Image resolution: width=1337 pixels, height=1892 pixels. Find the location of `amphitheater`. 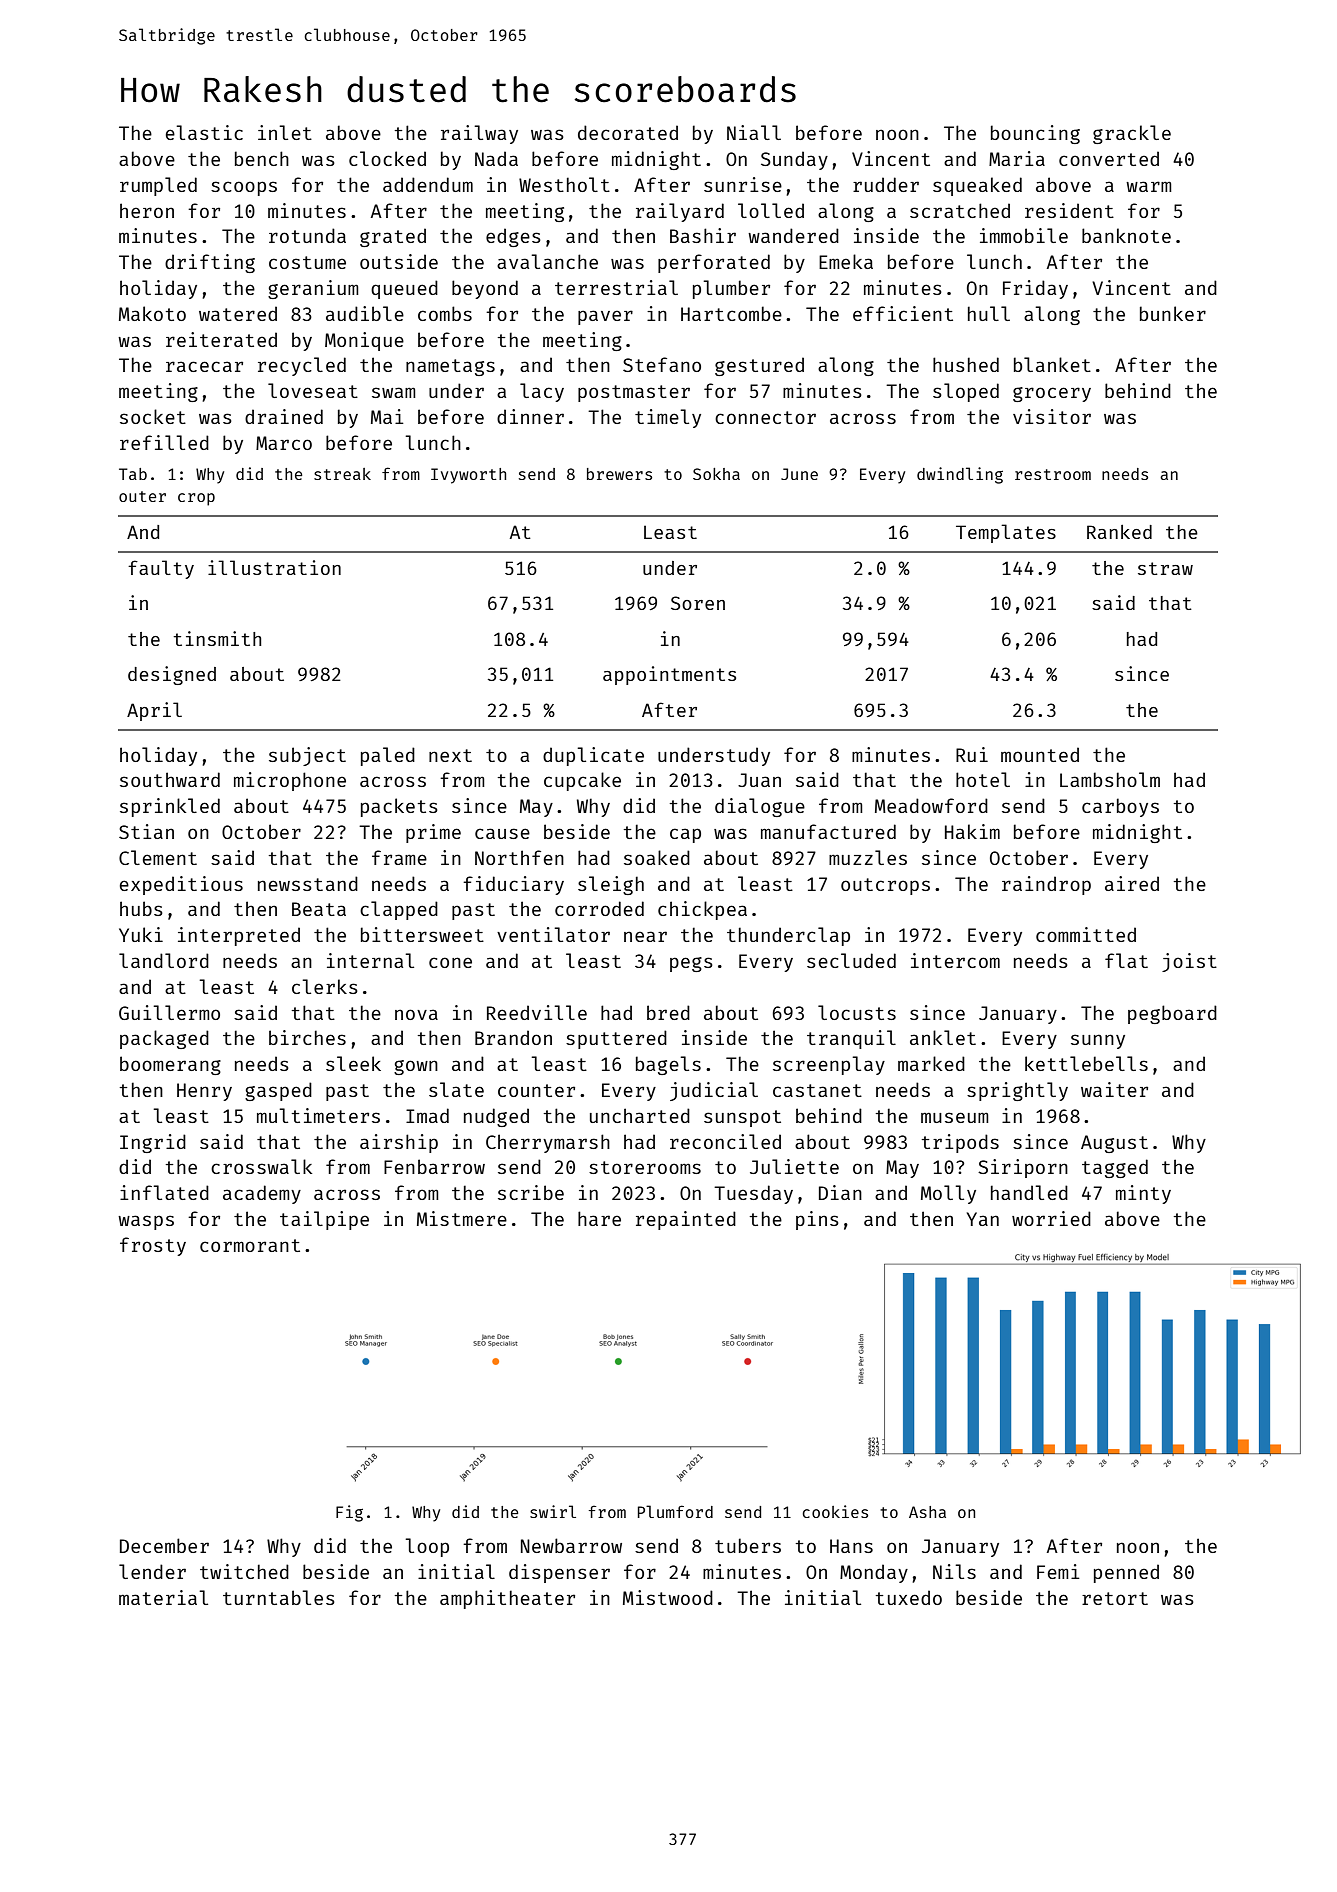

amphitheater is located at coordinates (507, 1599).
